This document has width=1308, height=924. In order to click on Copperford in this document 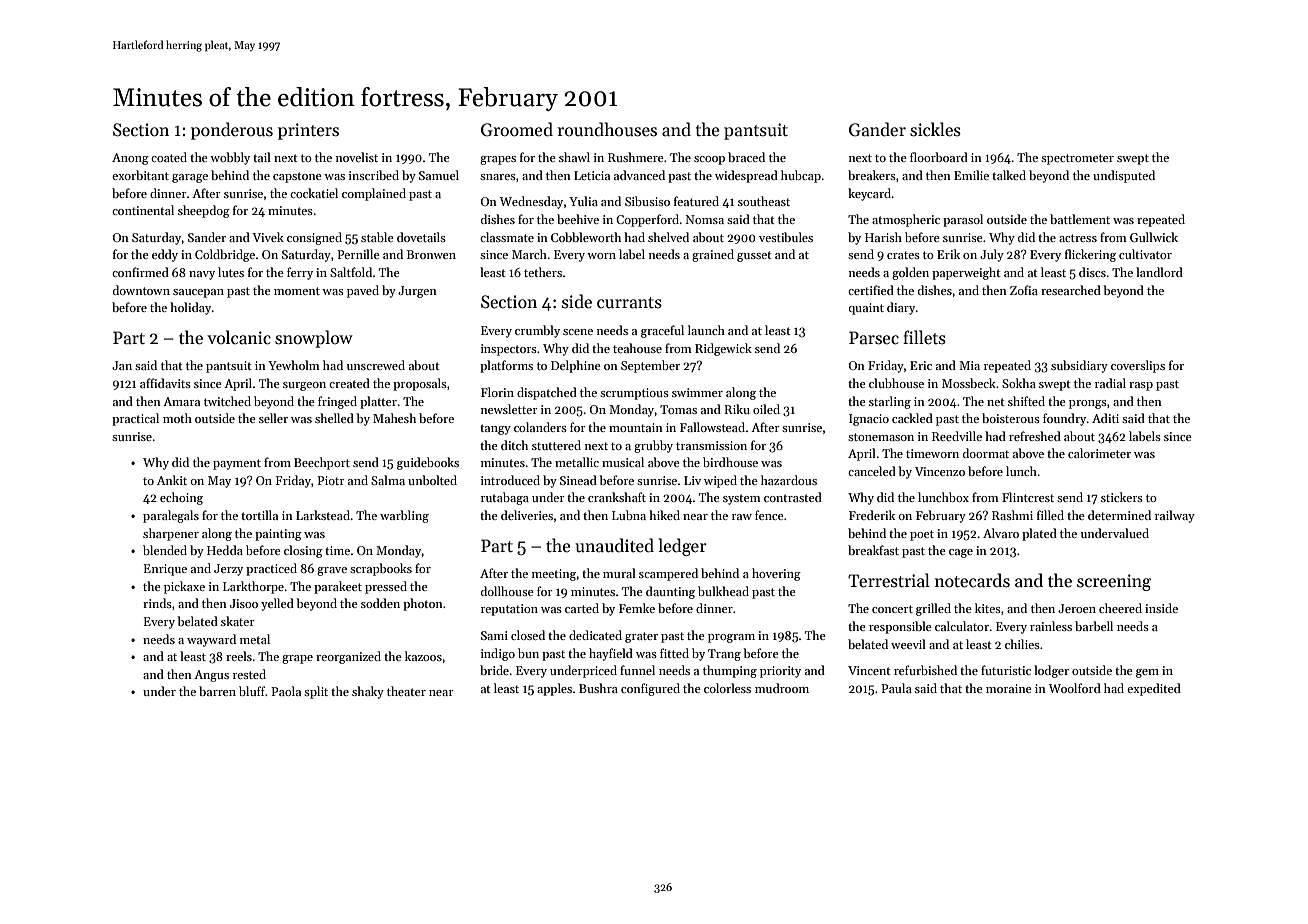, I will do `click(648, 220)`.
